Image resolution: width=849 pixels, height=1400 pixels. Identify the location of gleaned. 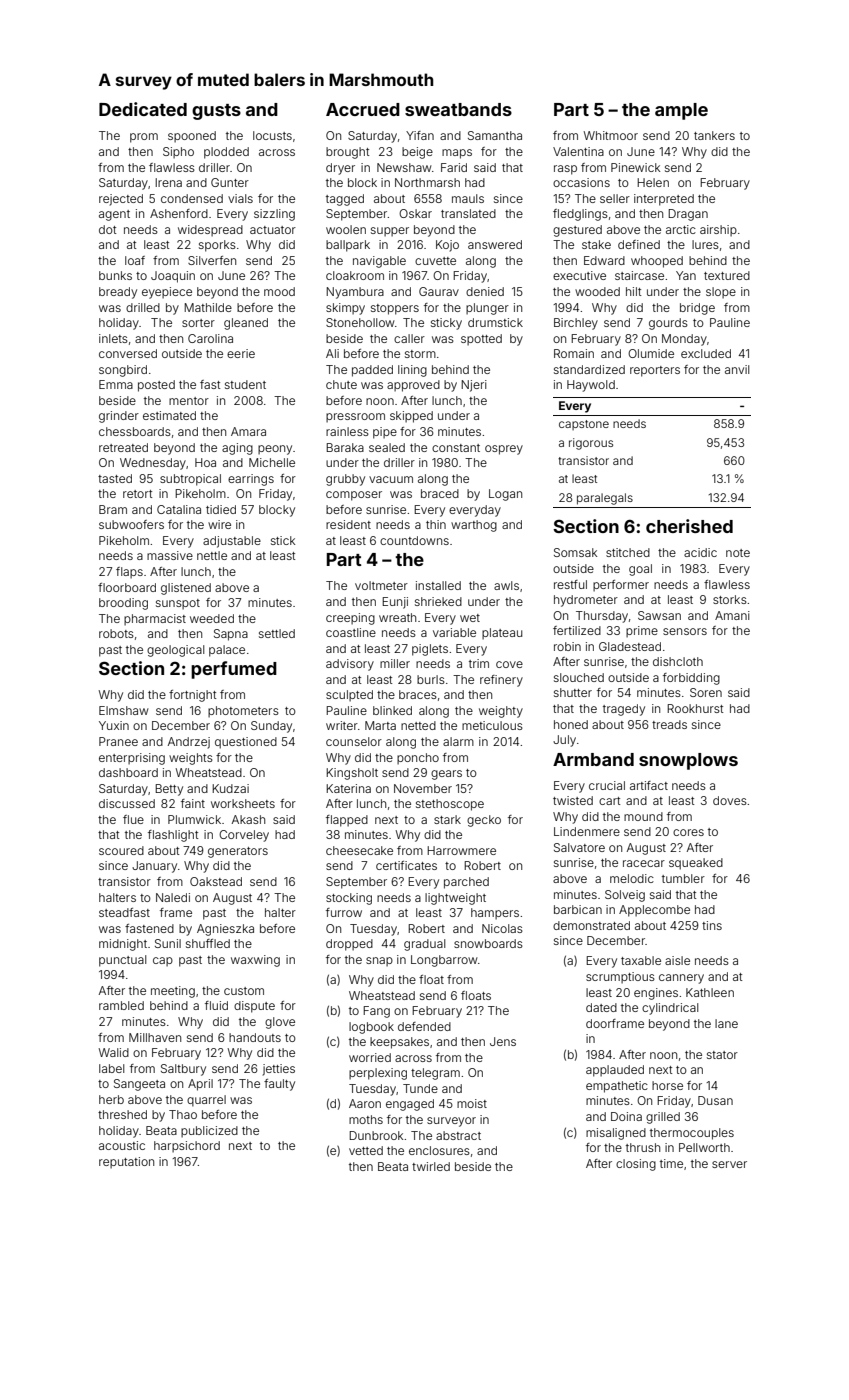
(246, 324).
